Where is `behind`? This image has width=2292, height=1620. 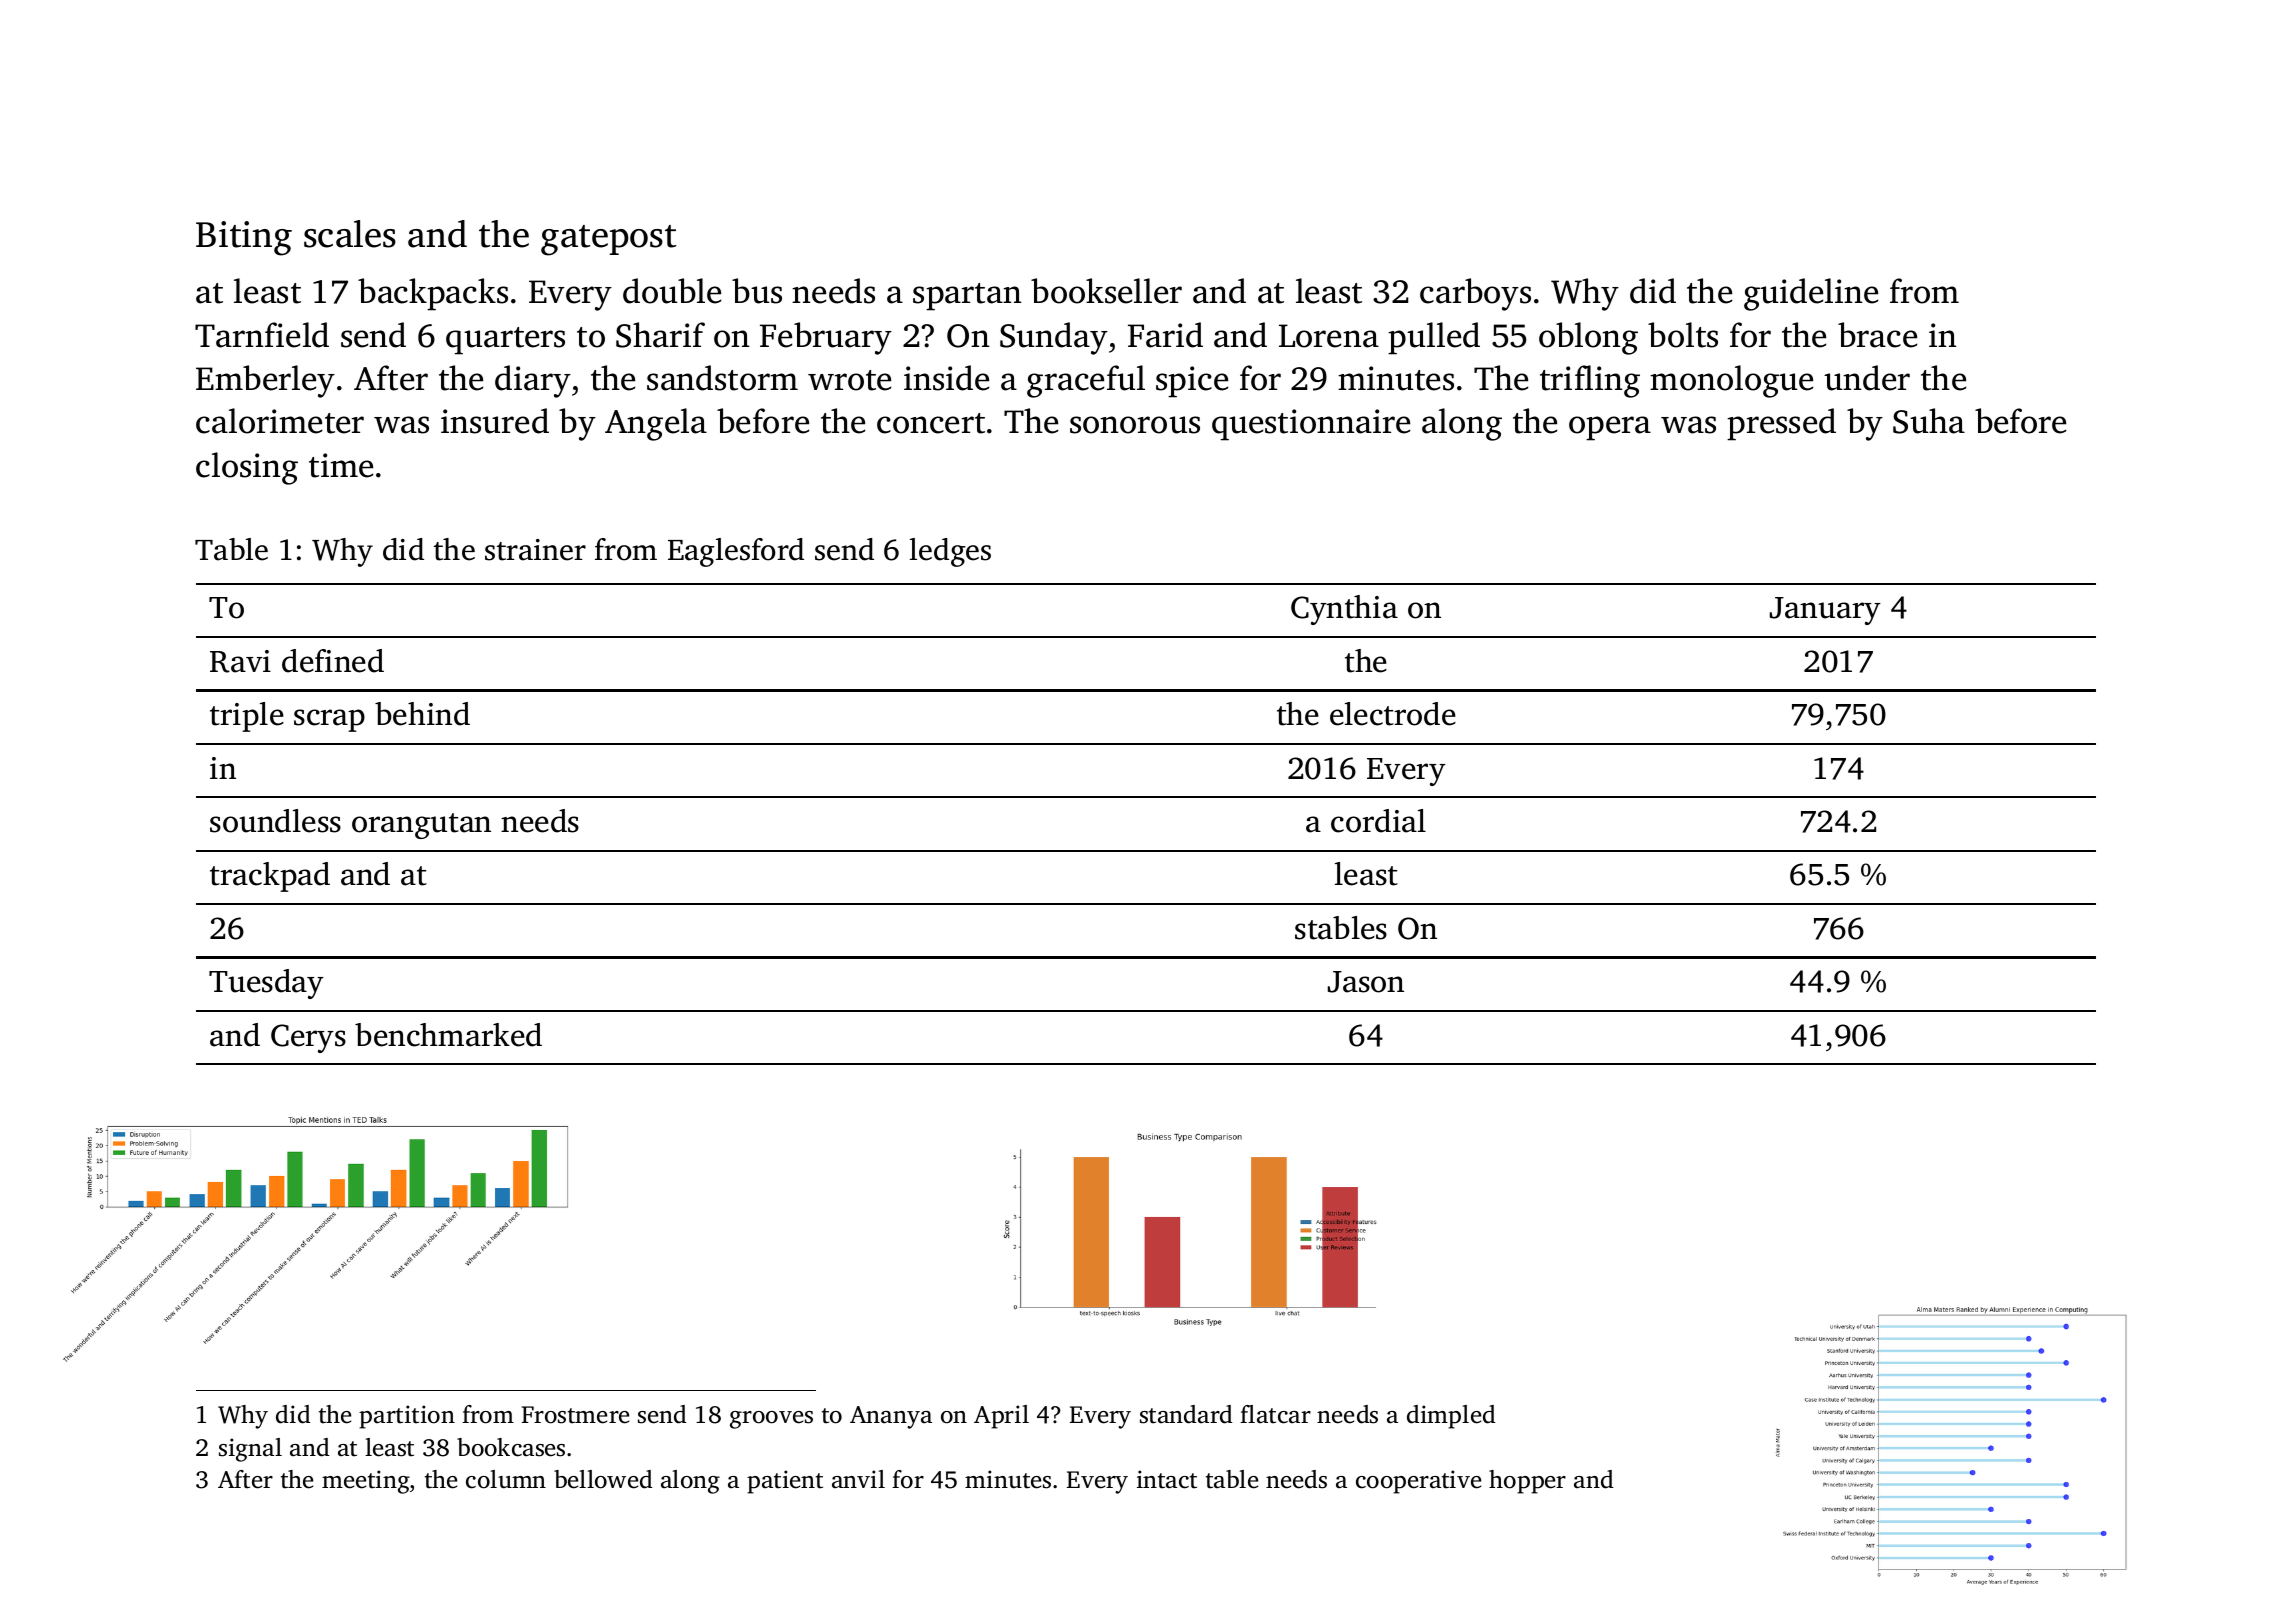
behind is located at coordinates (422, 714).
